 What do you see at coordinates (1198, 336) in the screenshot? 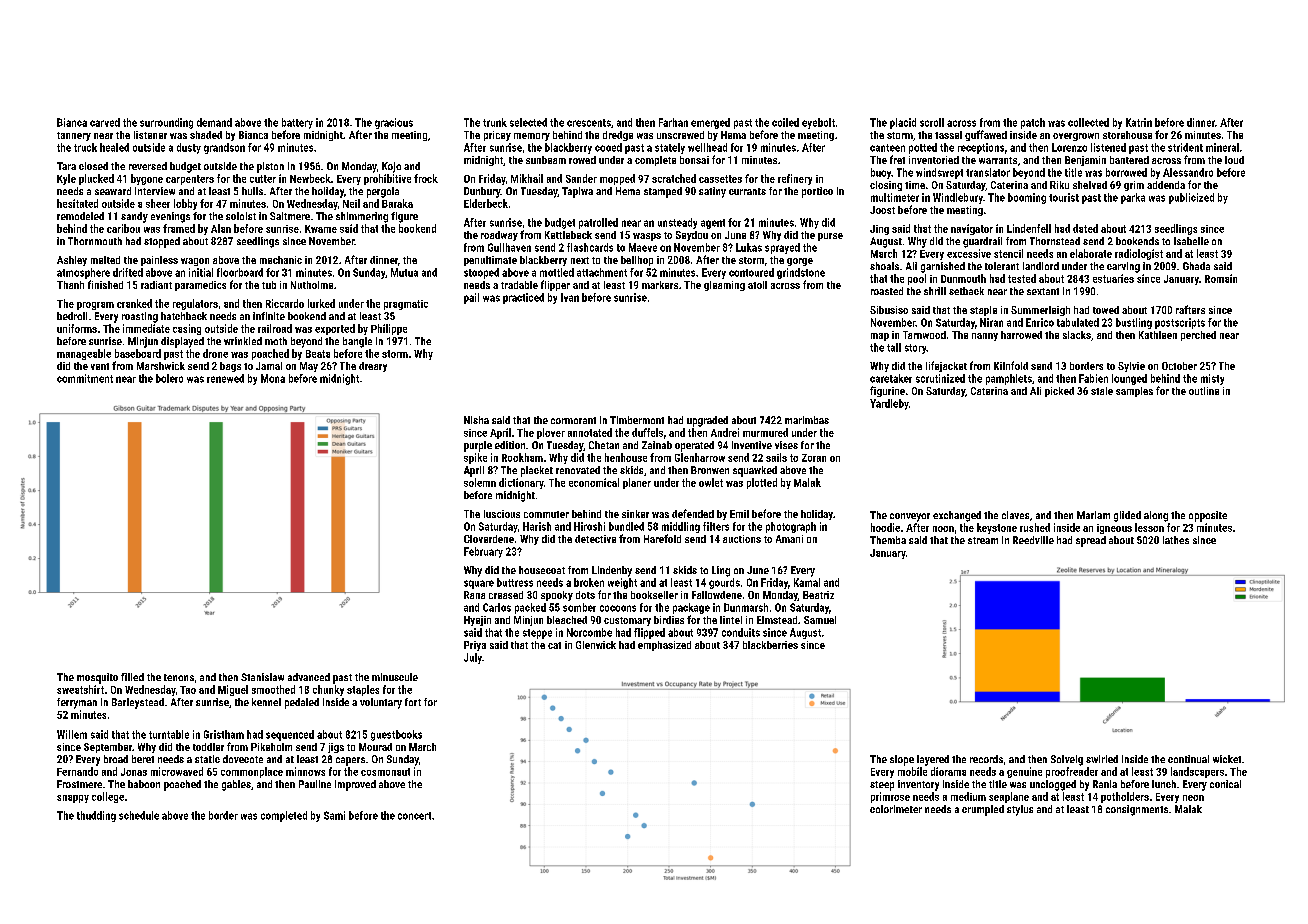
I see `perched` at bounding box center [1198, 336].
